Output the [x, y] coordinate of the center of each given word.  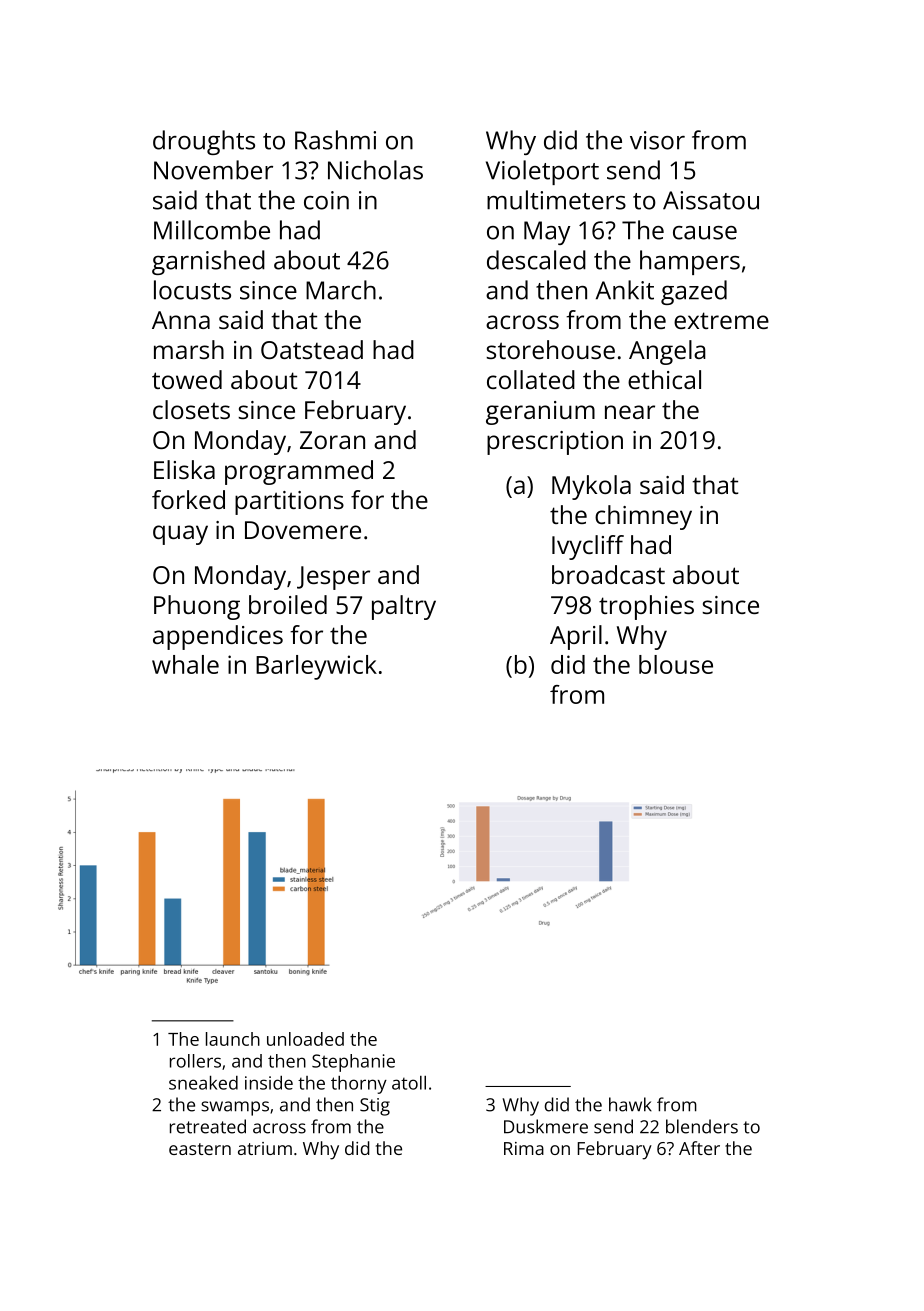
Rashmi [335, 140]
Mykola [591, 487]
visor [657, 140]
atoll [409, 1083]
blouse [676, 664]
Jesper [333, 578]
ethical [664, 379]
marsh [189, 349]
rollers [195, 1061]
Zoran [332, 440]
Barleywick [316, 667]
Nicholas [375, 170]
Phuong [197, 607]
